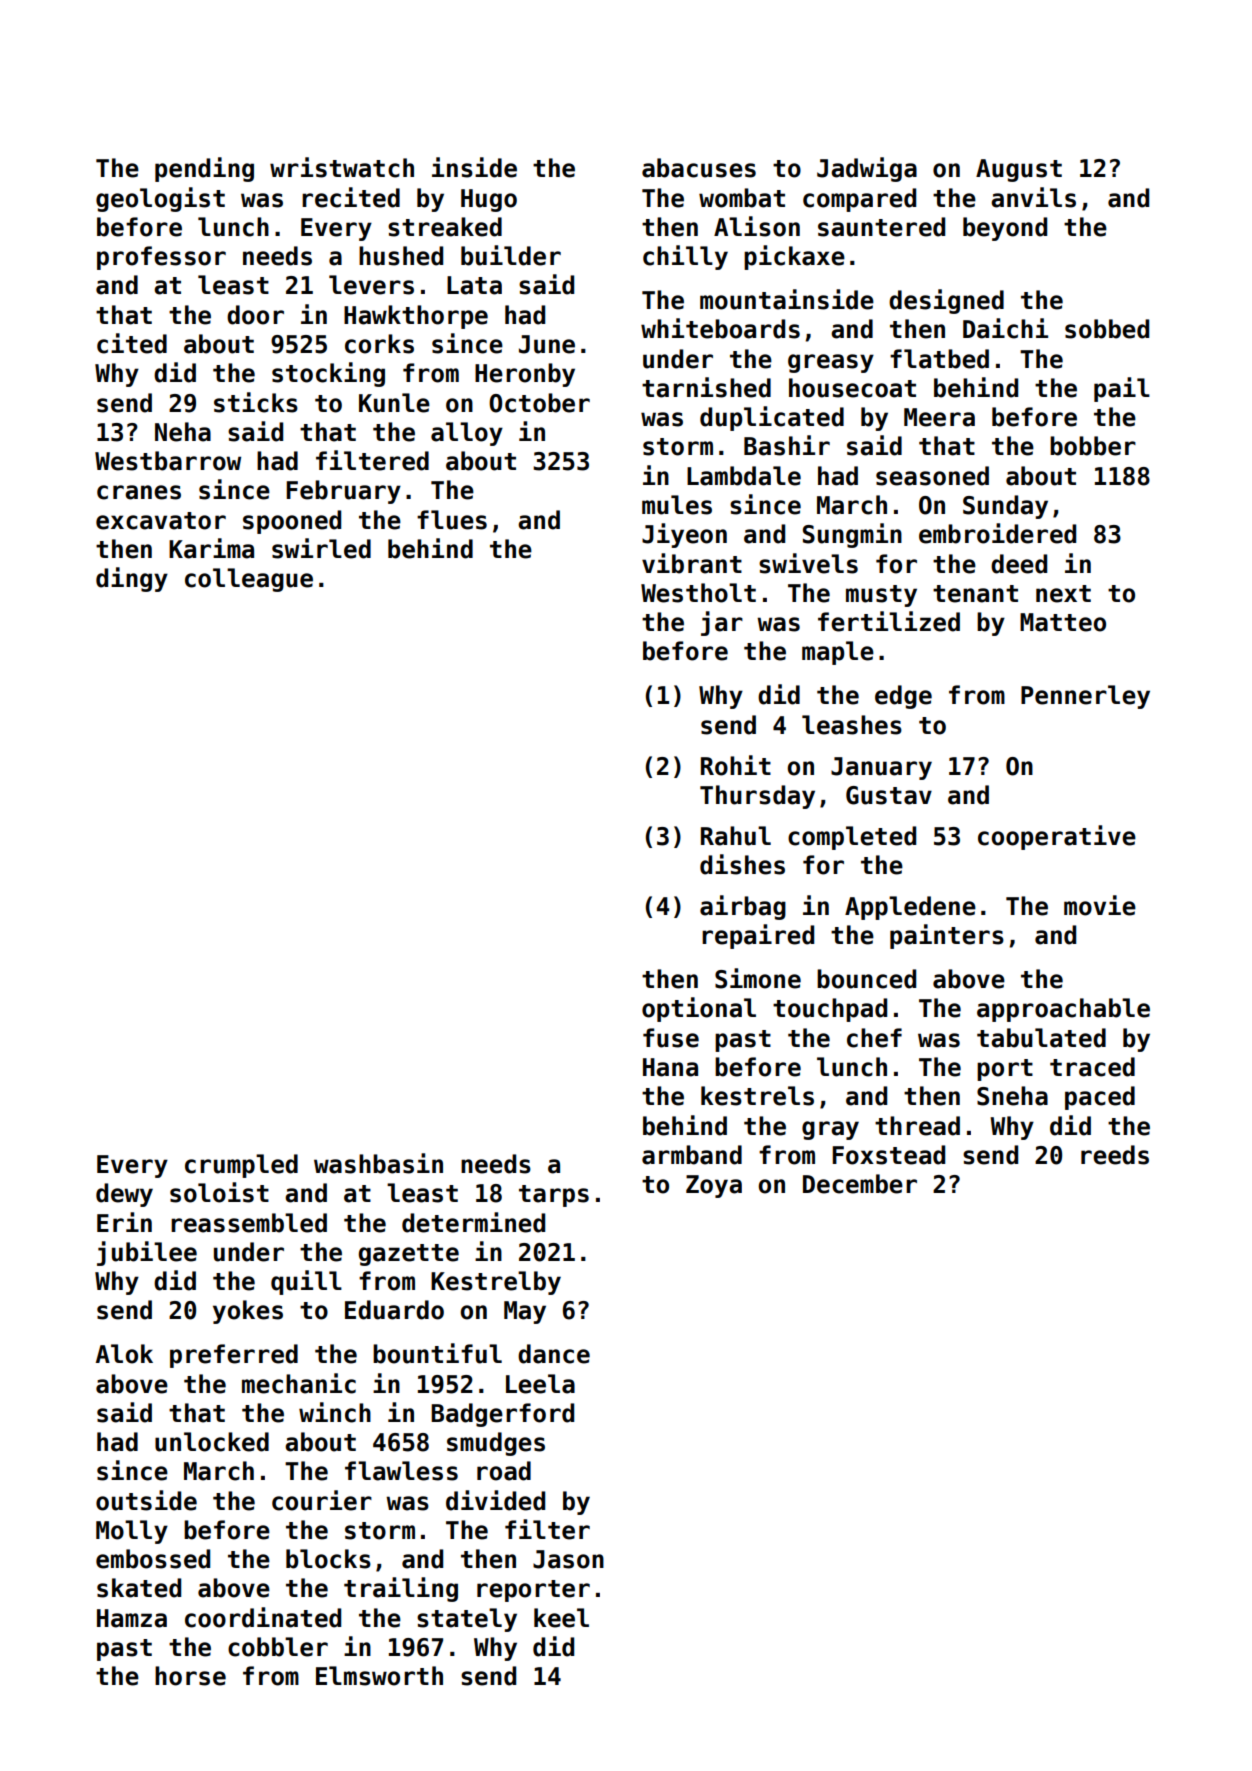  Describe the element at coordinates (997, 533) in the document. I see `embroidered` at that location.
